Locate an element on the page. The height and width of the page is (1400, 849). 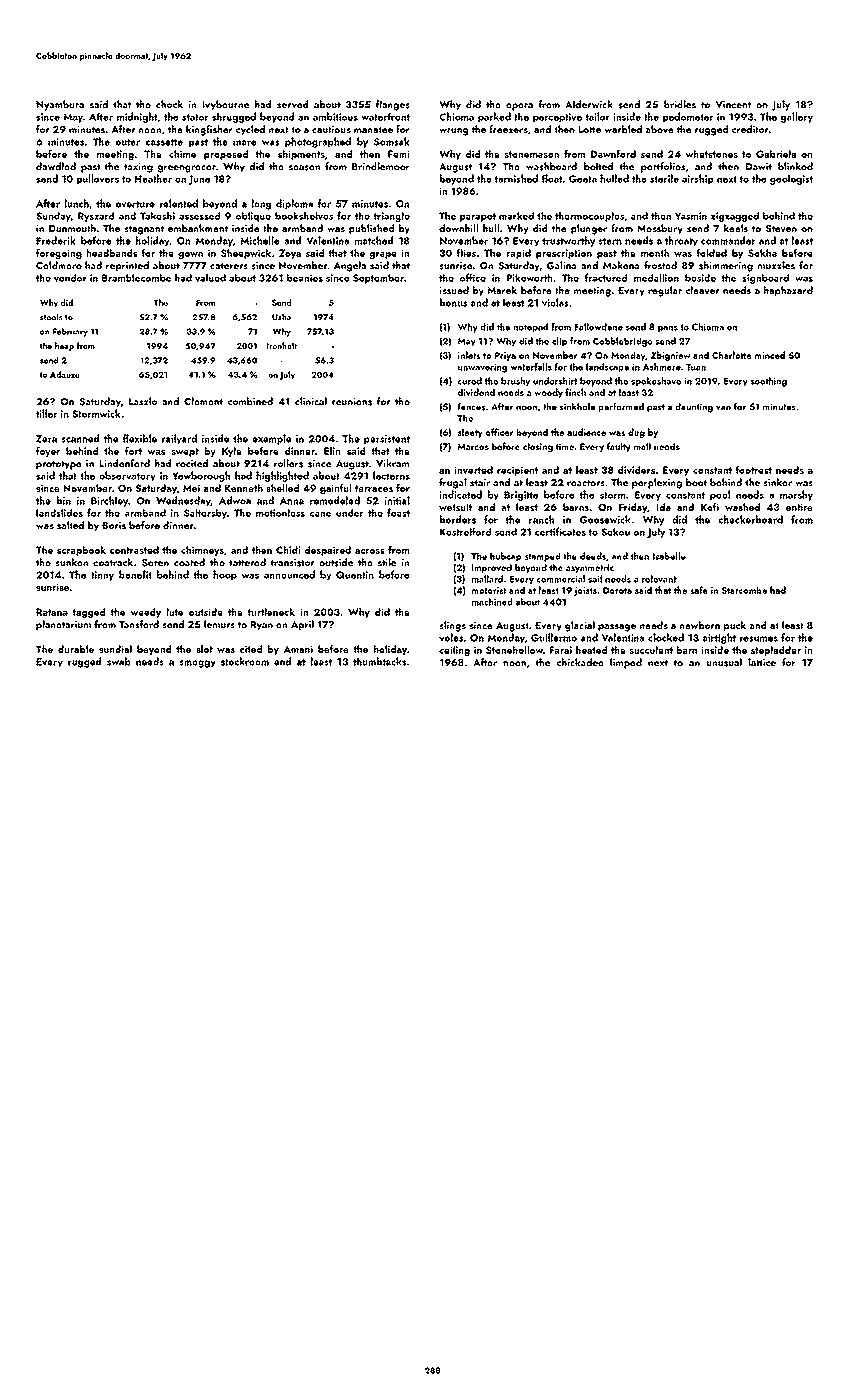
spokeshave is located at coordinates (656, 382).
